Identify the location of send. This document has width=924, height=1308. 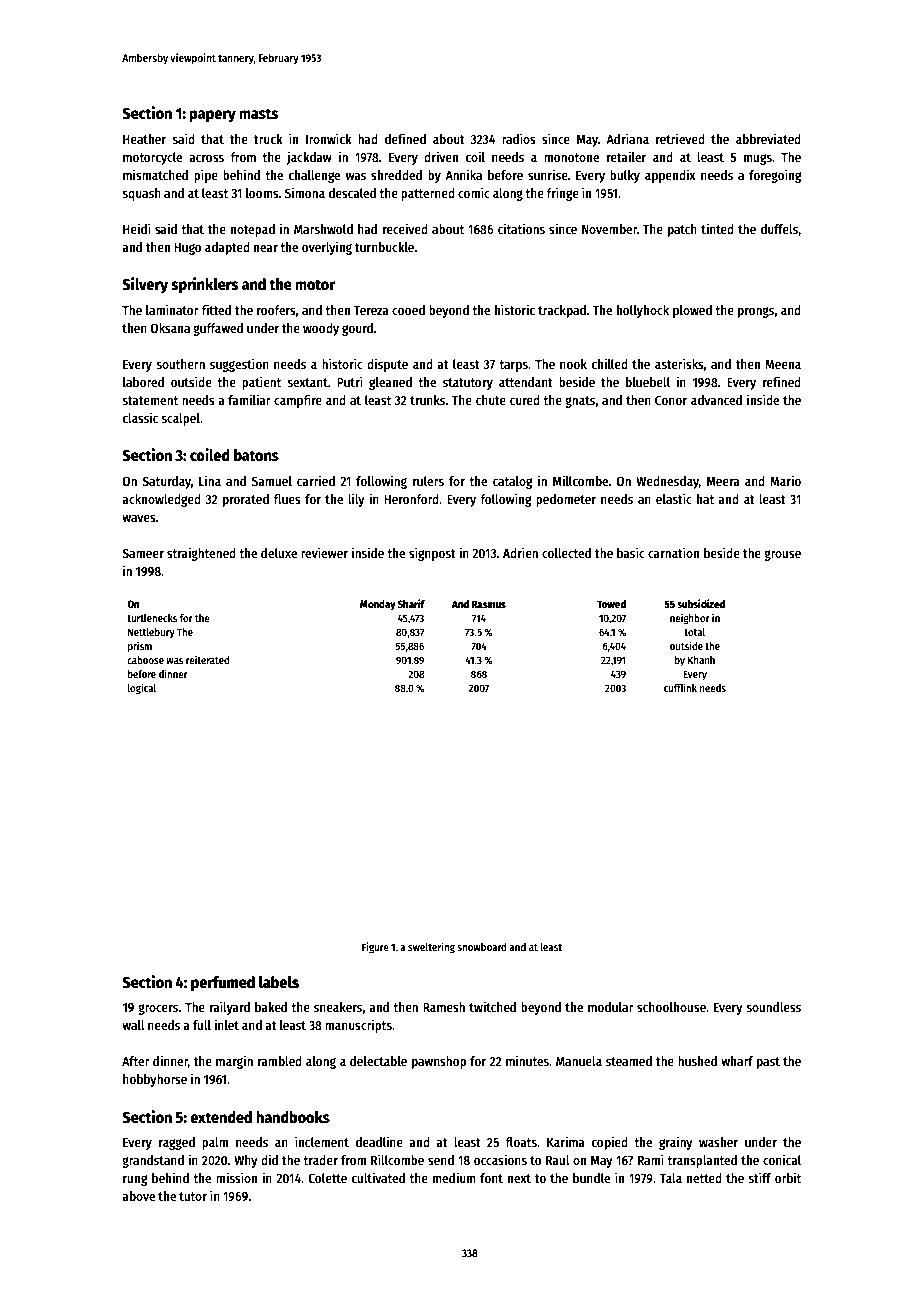
(441, 1160).
